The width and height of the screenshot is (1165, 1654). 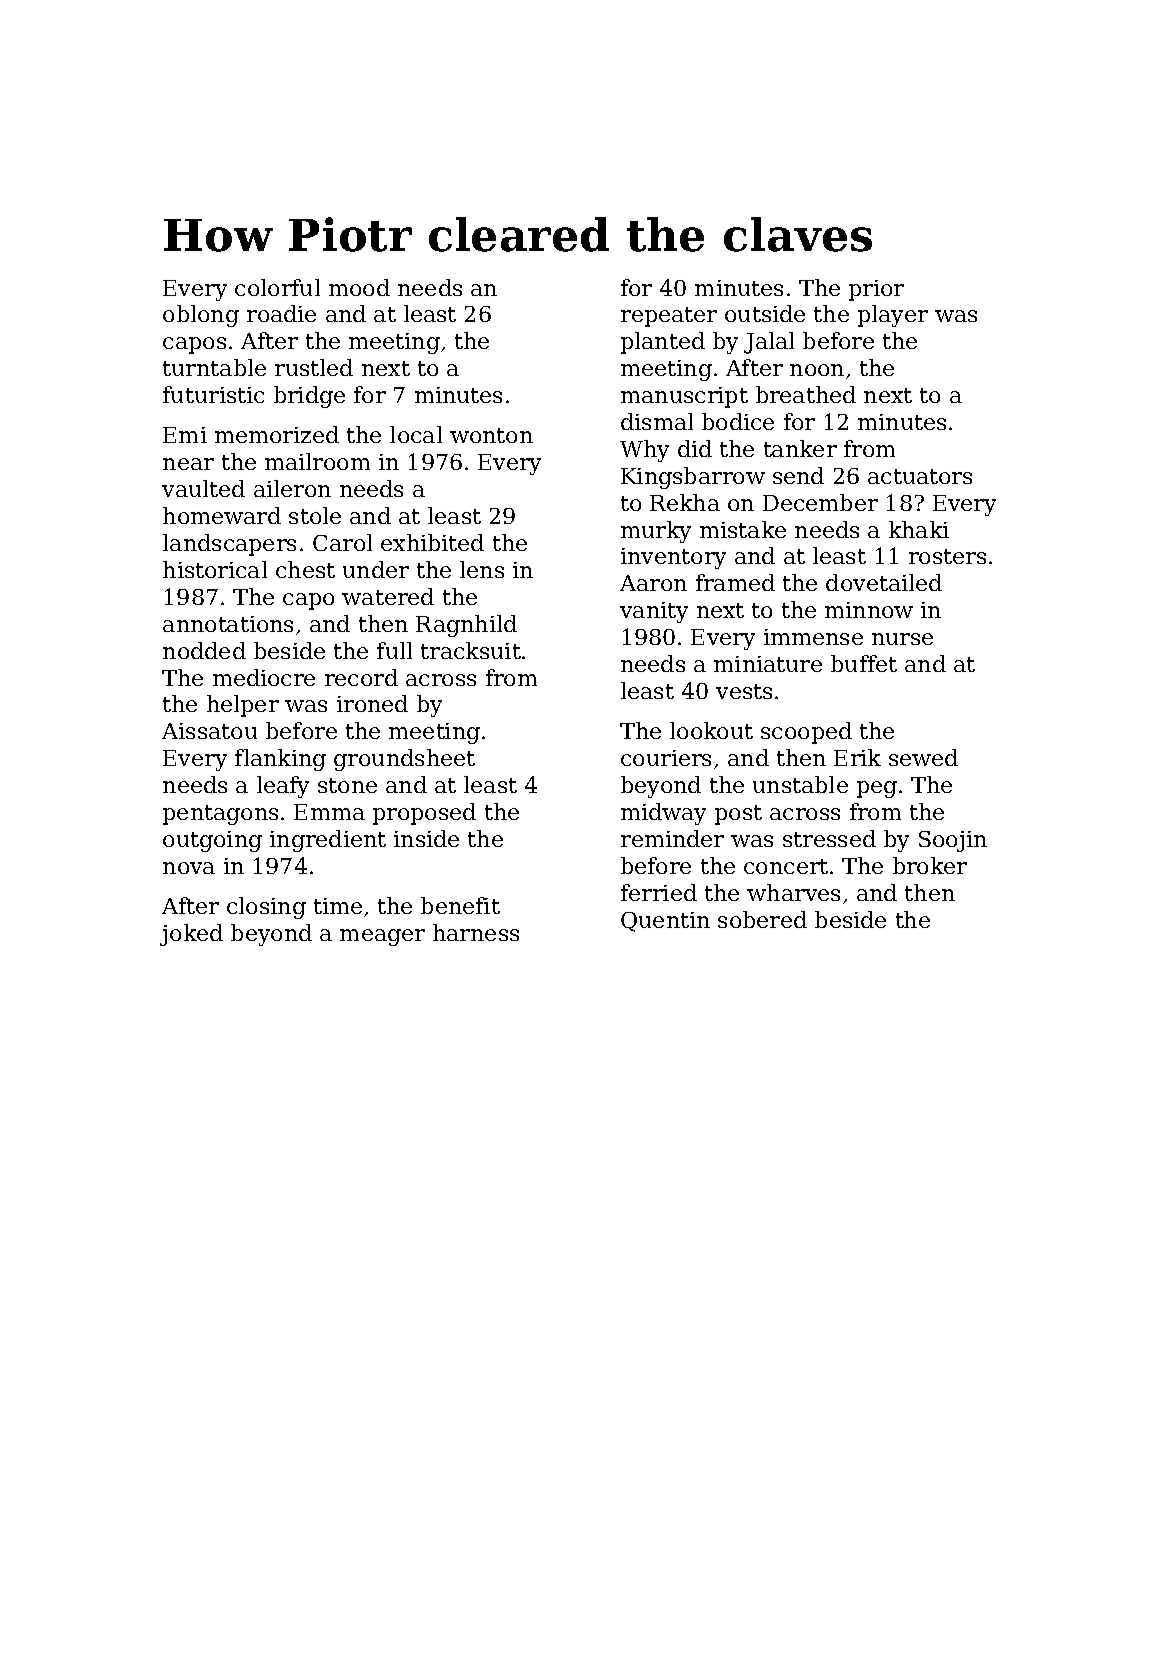 What do you see at coordinates (372, 703) in the screenshot?
I see `ironed` at bounding box center [372, 703].
